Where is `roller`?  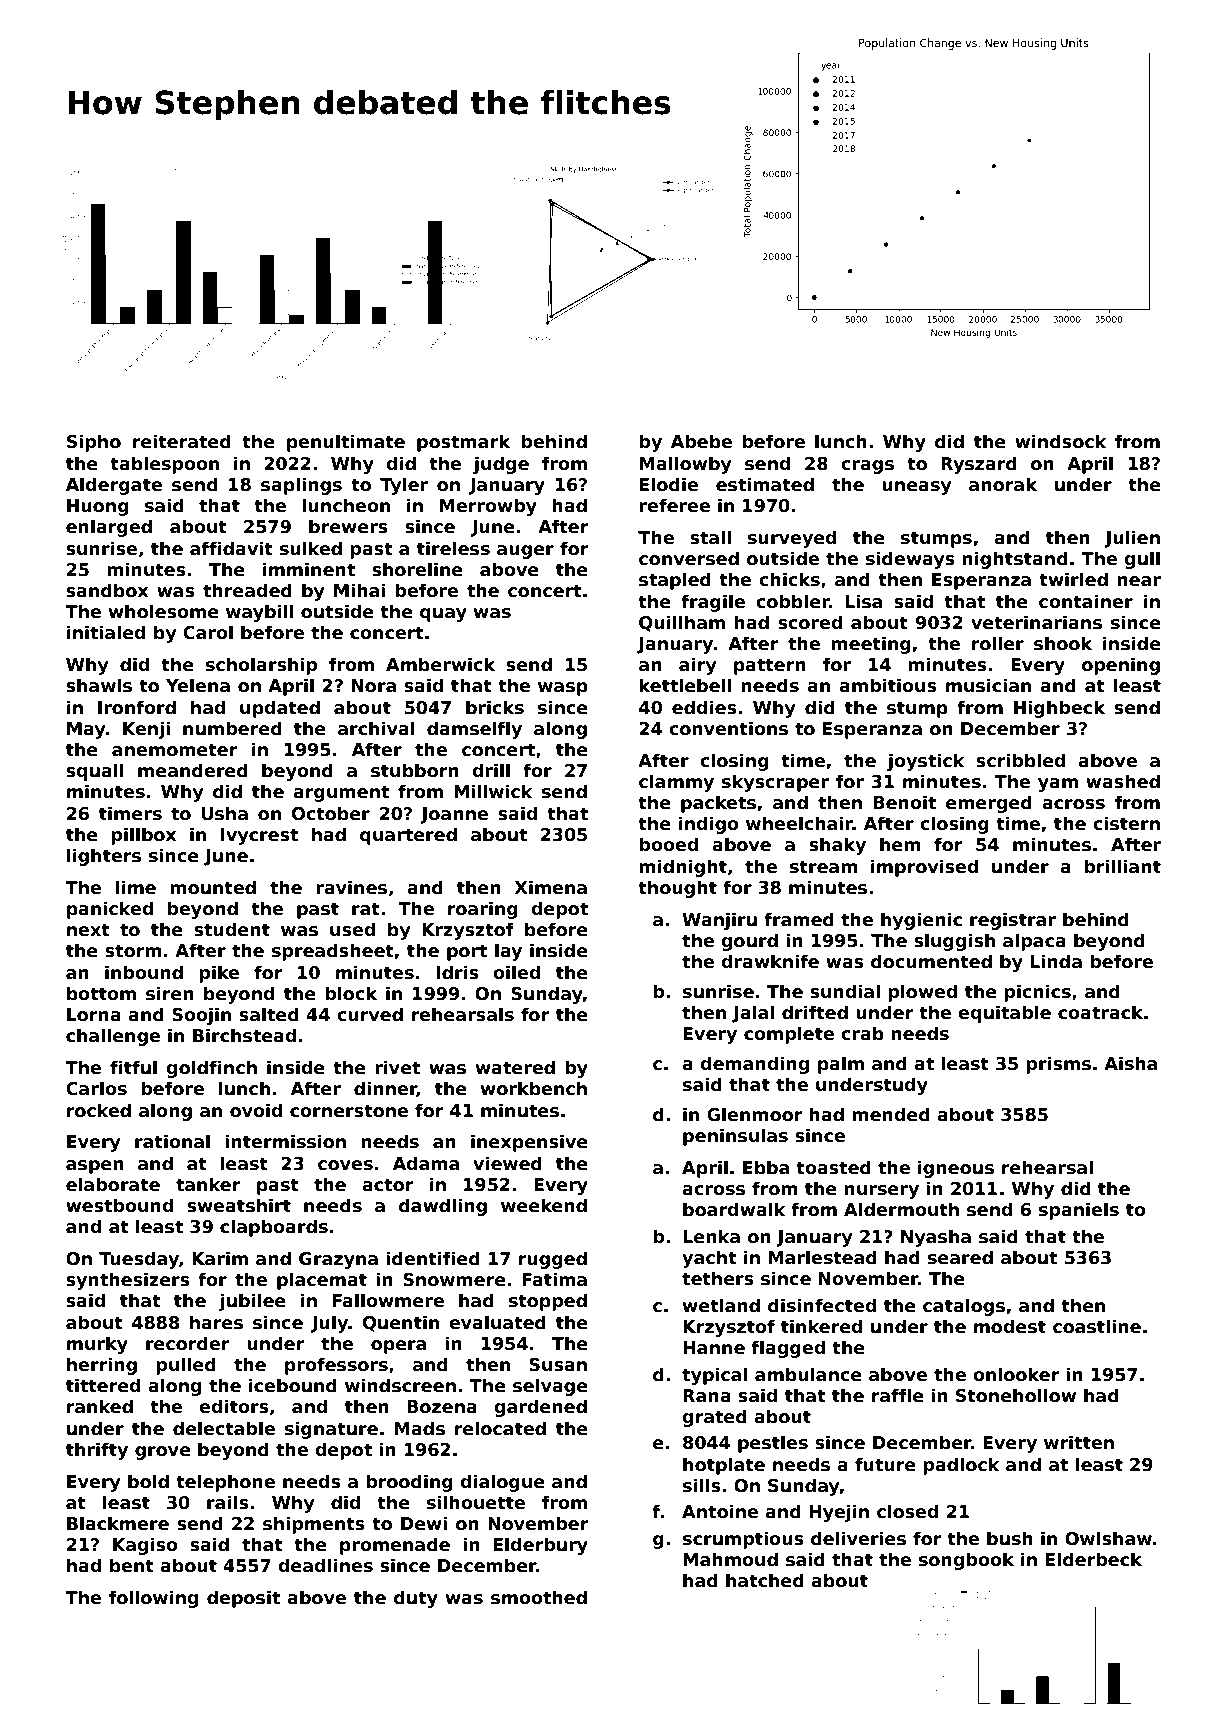
roller is located at coordinates (998, 643).
